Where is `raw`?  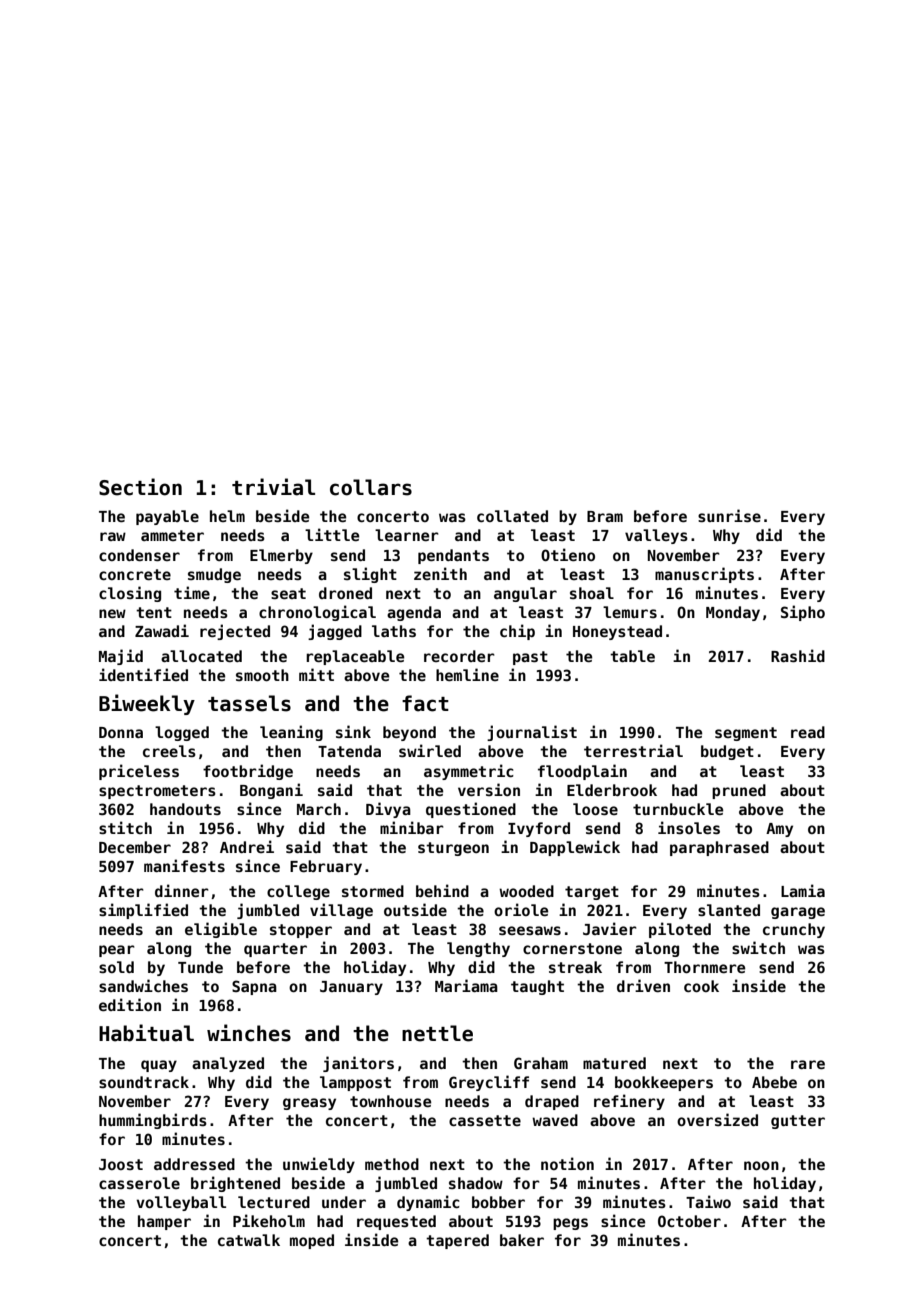
raw is located at coordinates (113, 536).
